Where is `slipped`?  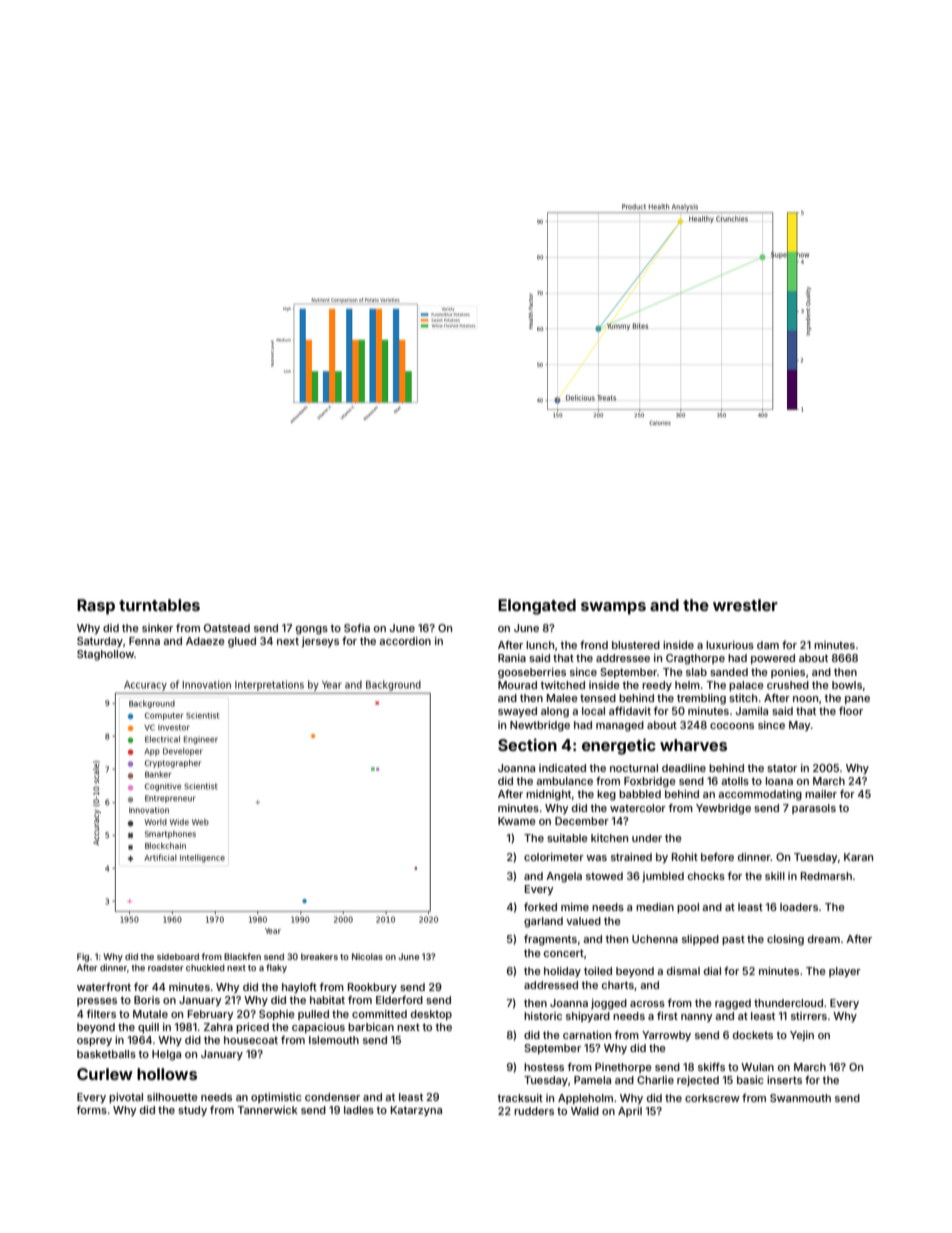 slipped is located at coordinates (700, 940).
